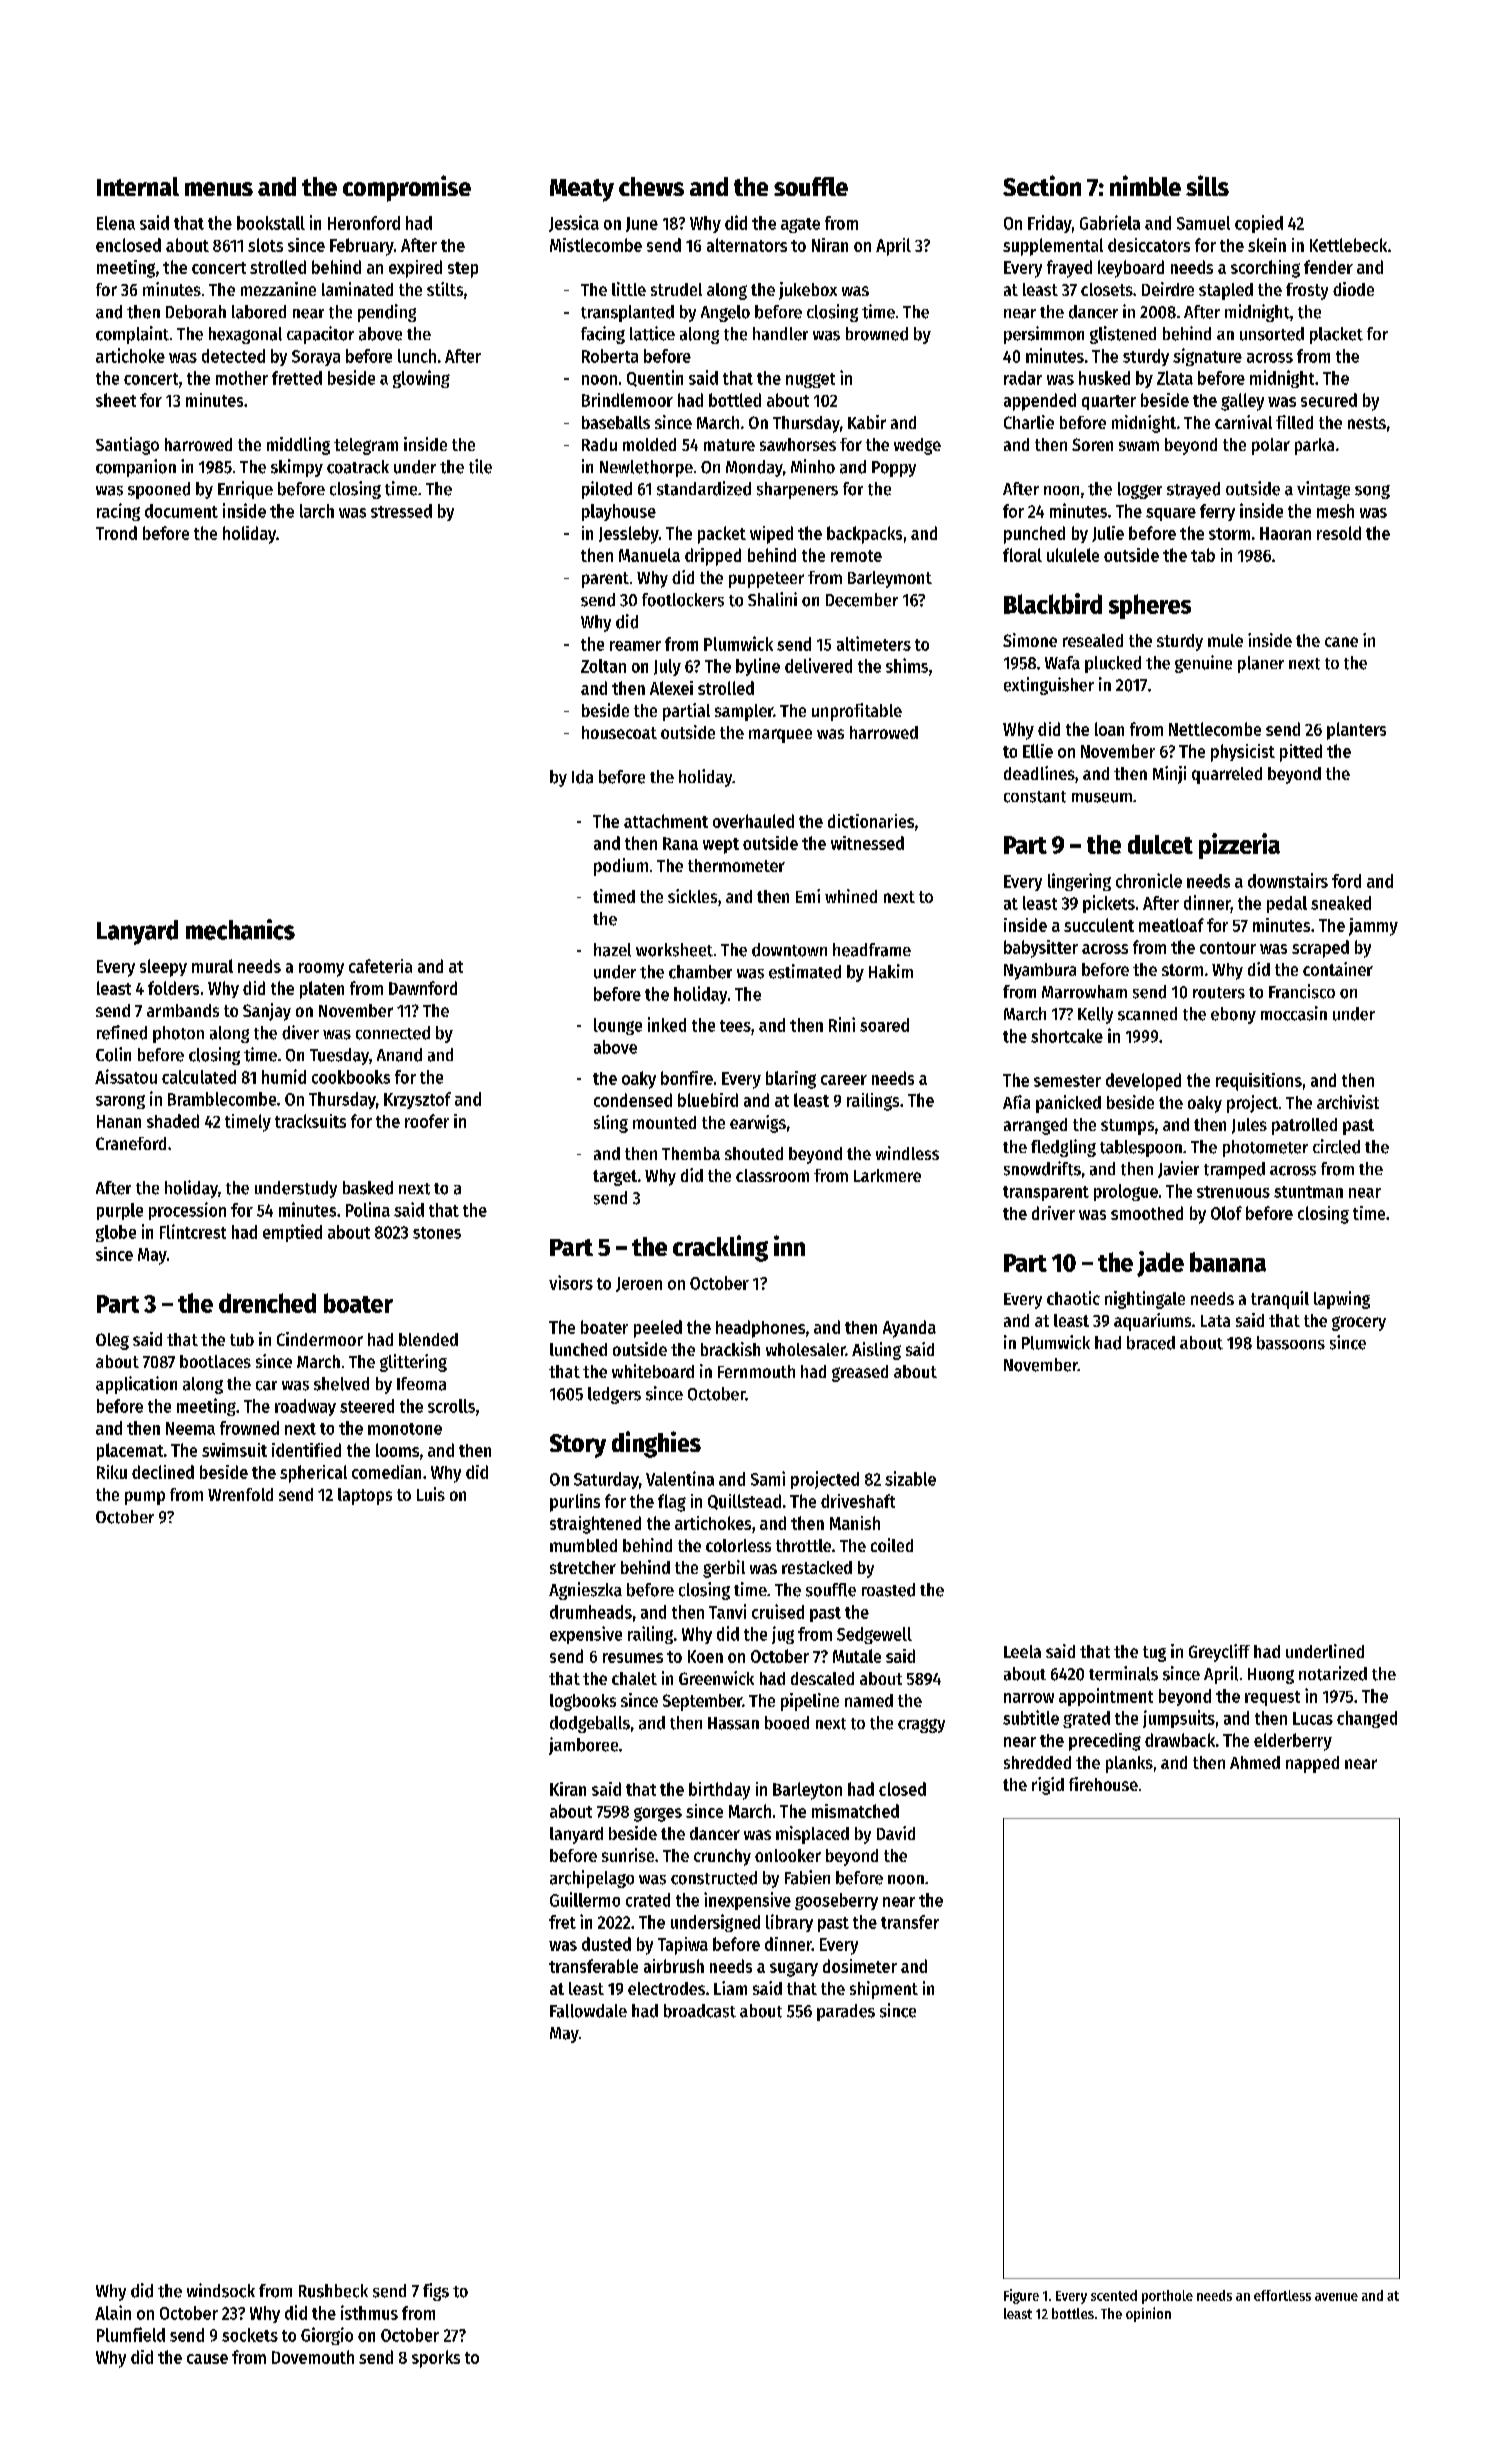 This screenshot has width=1496, height=2464. I want to click on Guillermo, so click(585, 1899).
